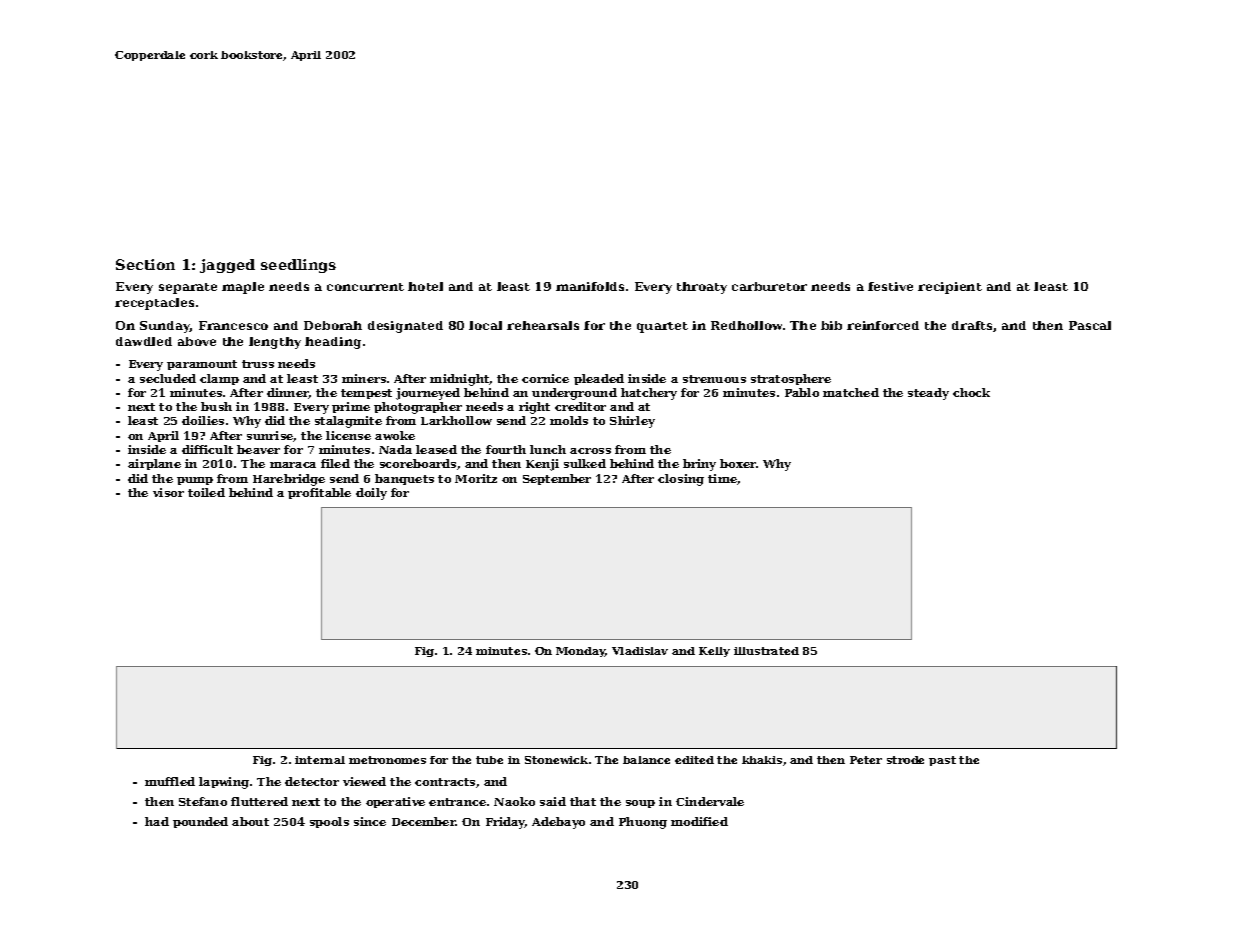 This screenshot has height=952, width=1233. Describe the element at coordinates (662, 327) in the screenshot. I see `quartet` at that location.
